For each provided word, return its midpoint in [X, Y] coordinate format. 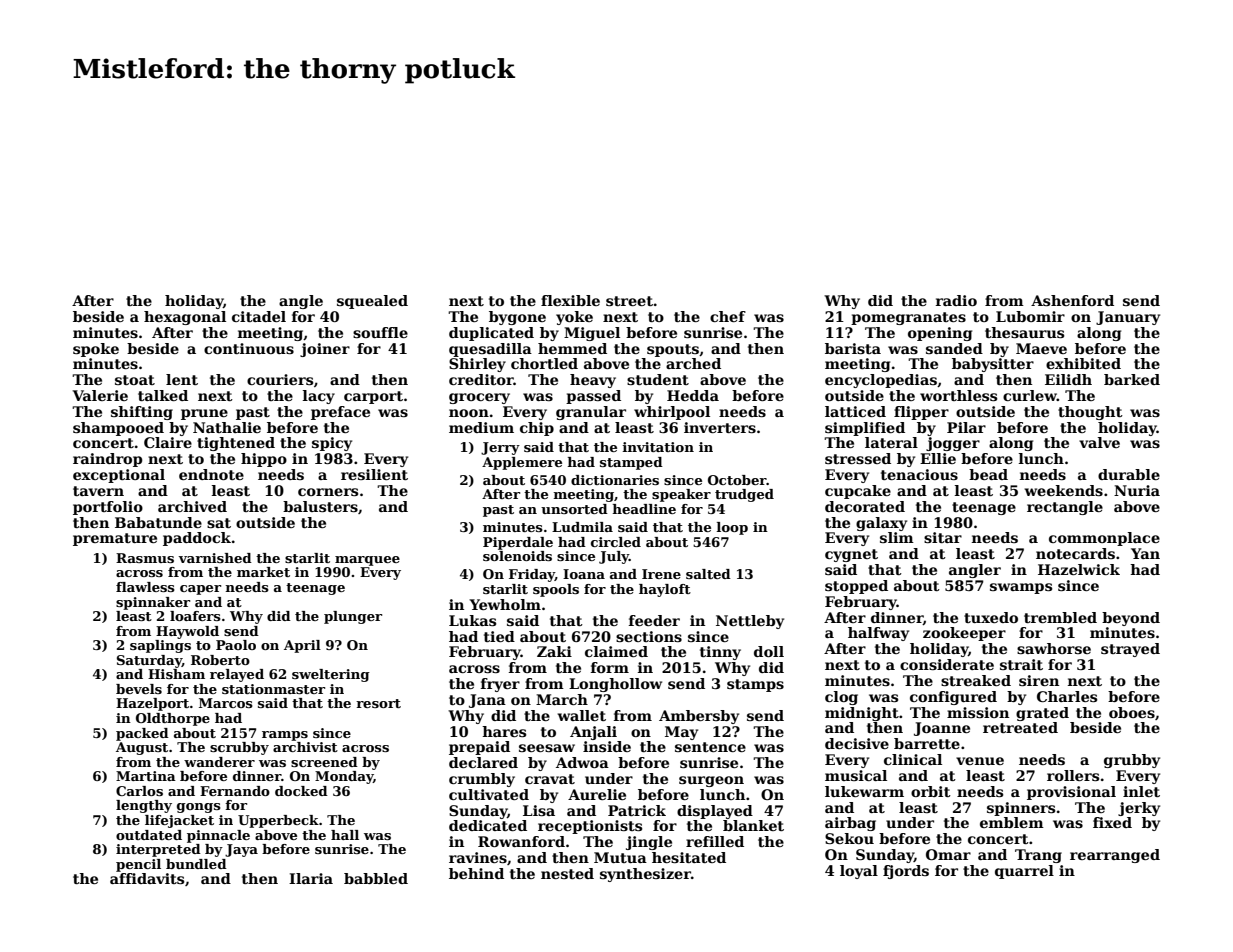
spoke [96, 350]
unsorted [574, 509]
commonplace [1104, 539]
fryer [500, 685]
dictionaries [615, 480]
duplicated [491, 334]
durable [1129, 474]
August [142, 748]
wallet [581, 715]
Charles [1067, 696]
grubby [1132, 761]
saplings [160, 646]
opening [940, 334]
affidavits [147, 878]
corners [328, 492]
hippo [264, 460]
